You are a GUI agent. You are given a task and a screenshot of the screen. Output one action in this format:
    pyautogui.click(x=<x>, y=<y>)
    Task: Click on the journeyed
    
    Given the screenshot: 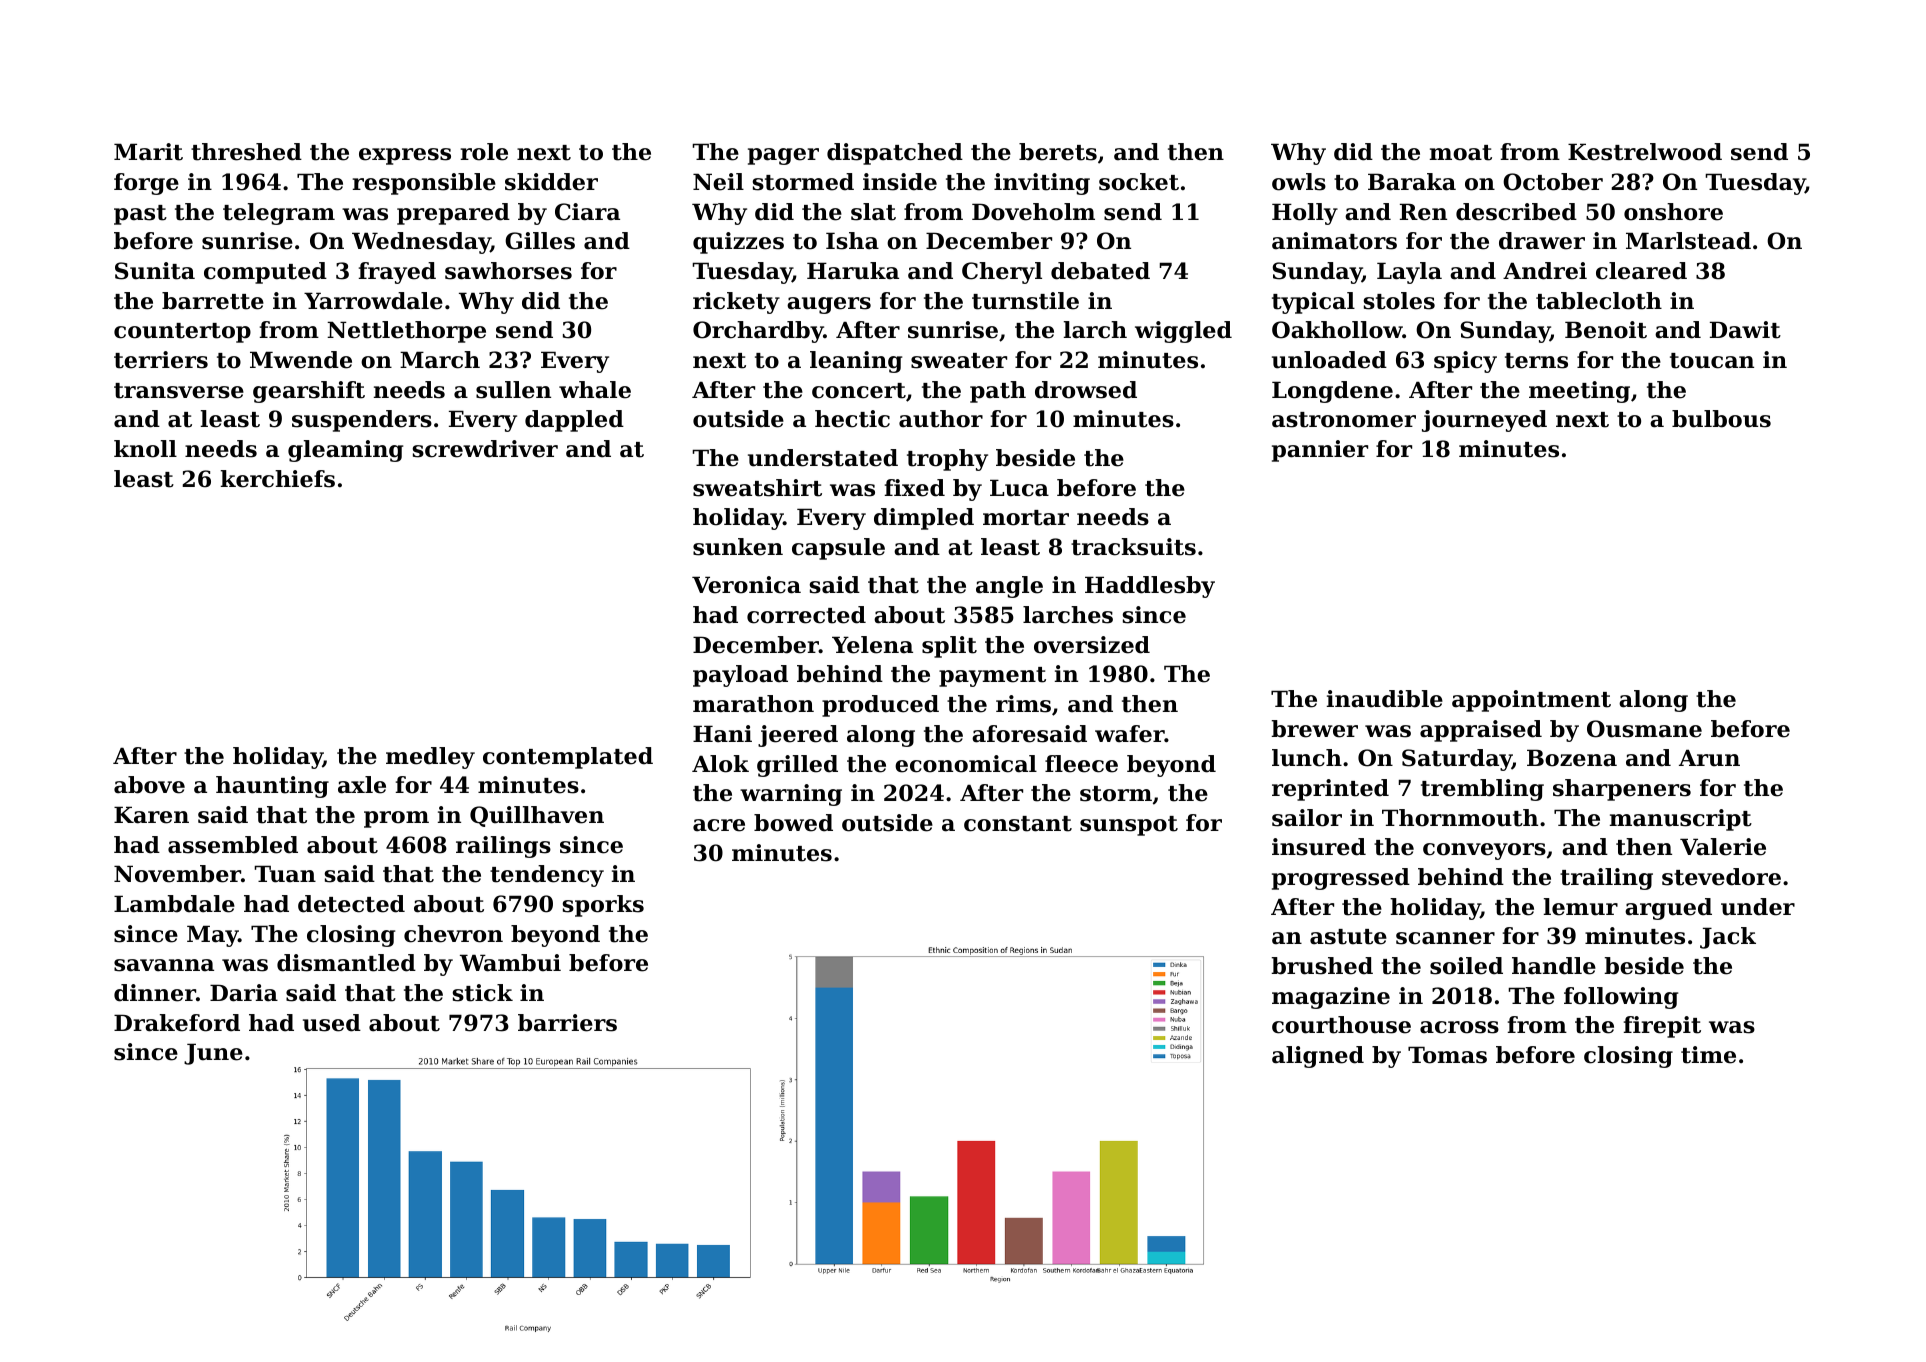 What is the action you would take?
    pyautogui.click(x=1484, y=421)
